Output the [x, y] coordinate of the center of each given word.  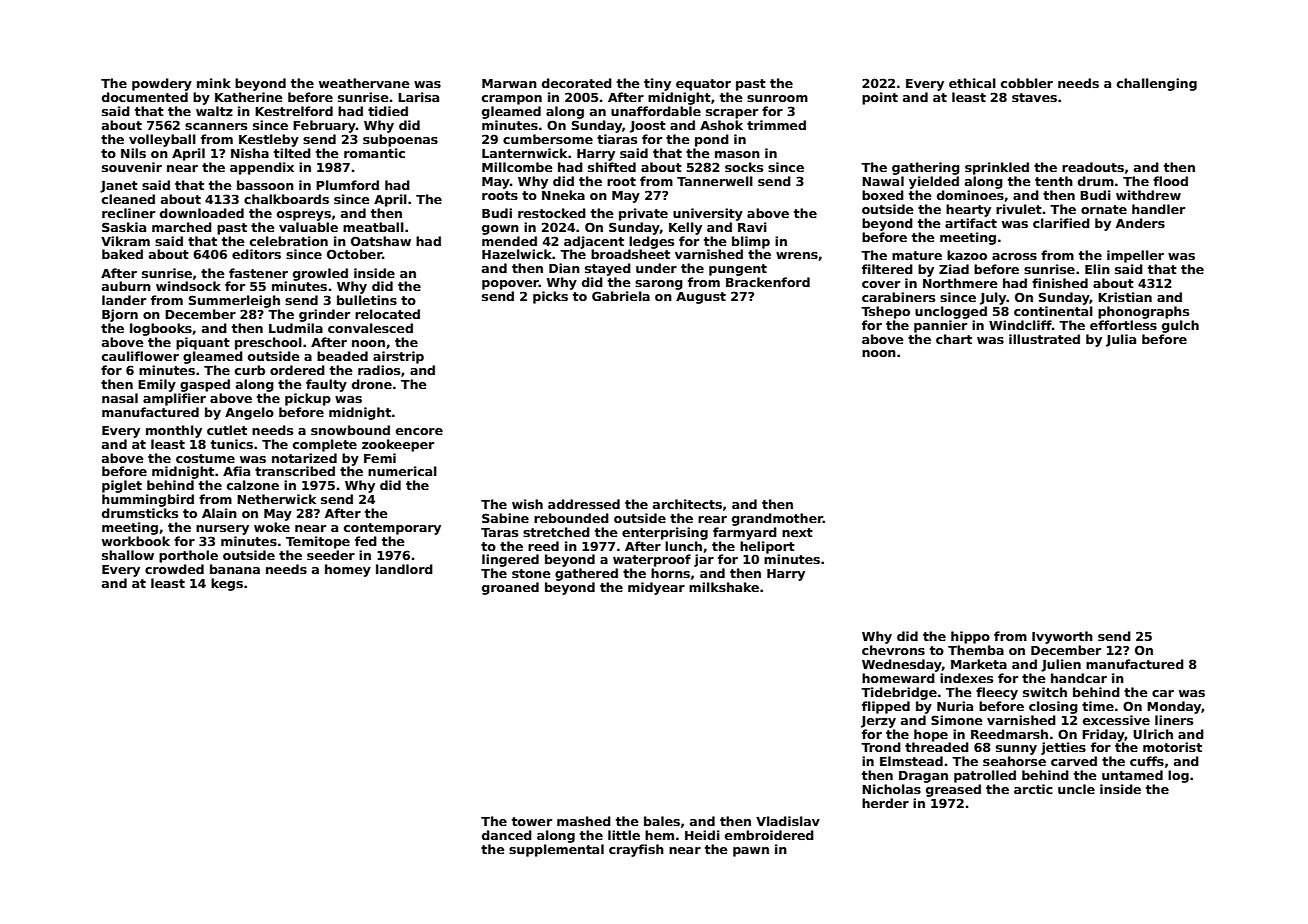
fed [366, 541]
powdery [162, 84]
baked [122, 254]
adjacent [594, 242]
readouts [1093, 167]
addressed [584, 504]
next [797, 532]
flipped [886, 707]
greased [953, 790]
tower [532, 821]
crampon [512, 100]
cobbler [1027, 83]
